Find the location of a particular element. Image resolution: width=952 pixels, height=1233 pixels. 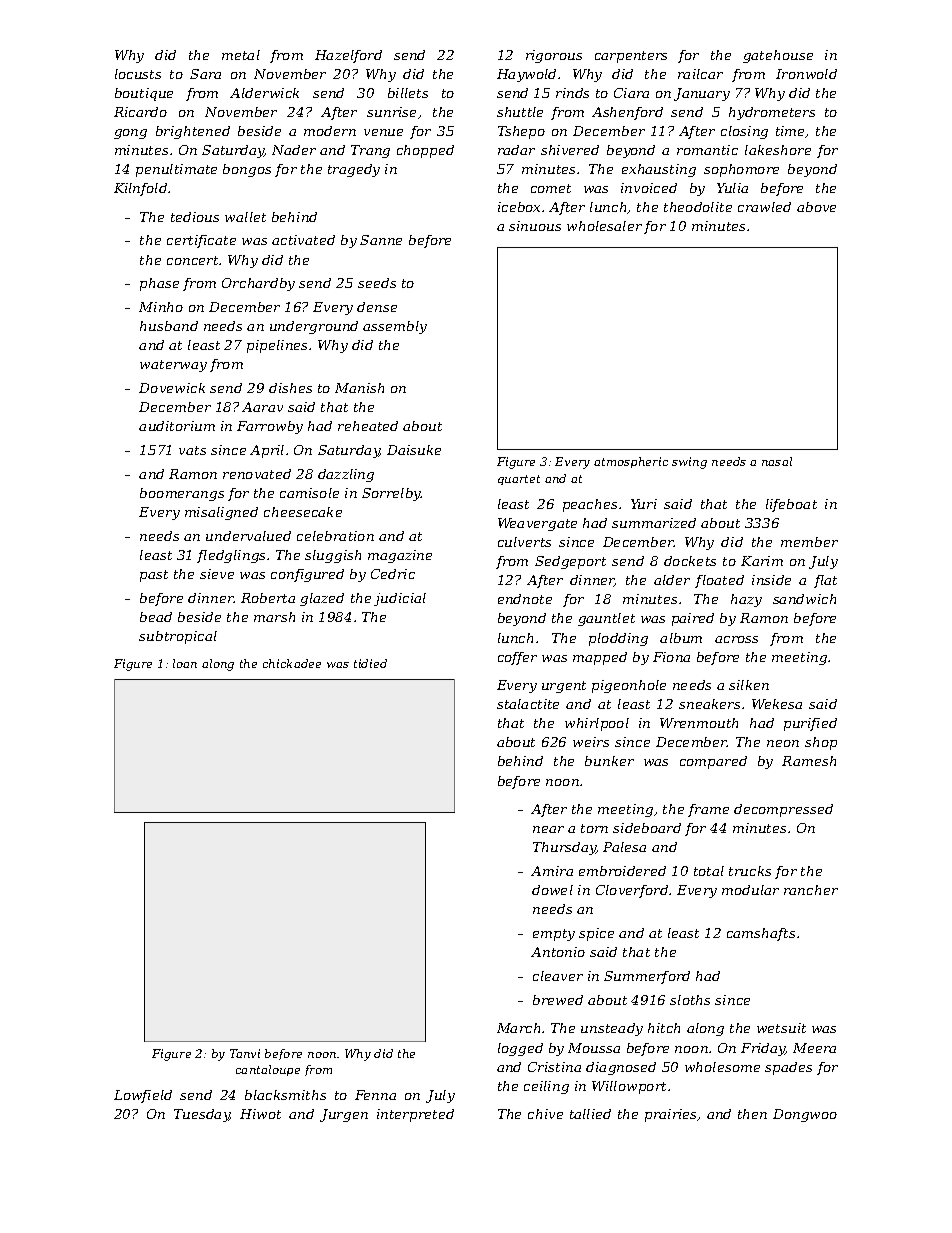

chickadee is located at coordinates (292, 663).
